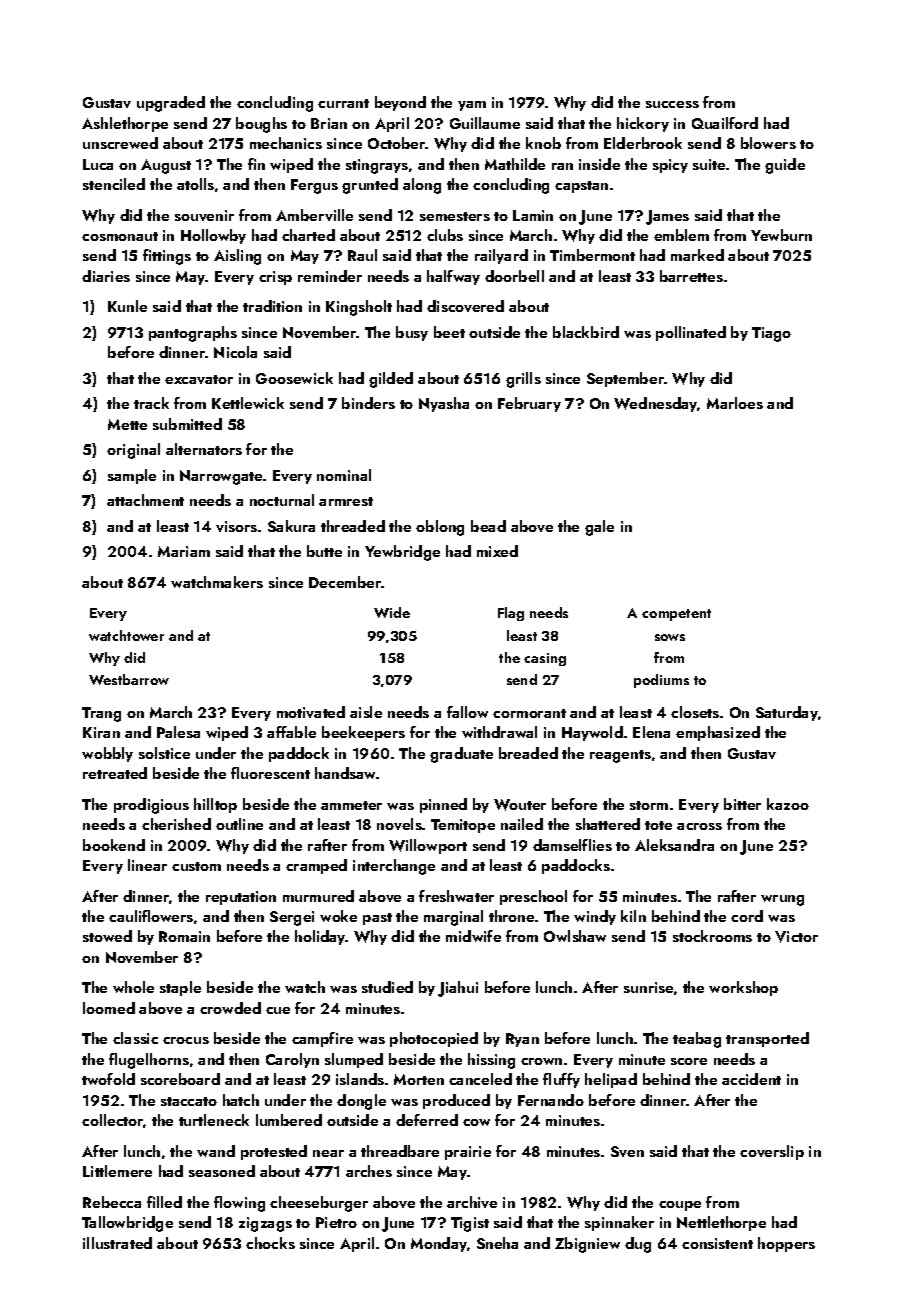 This page has height=1316, width=908. Describe the element at coordinates (697, 255) in the page. I see `marked` at that location.
